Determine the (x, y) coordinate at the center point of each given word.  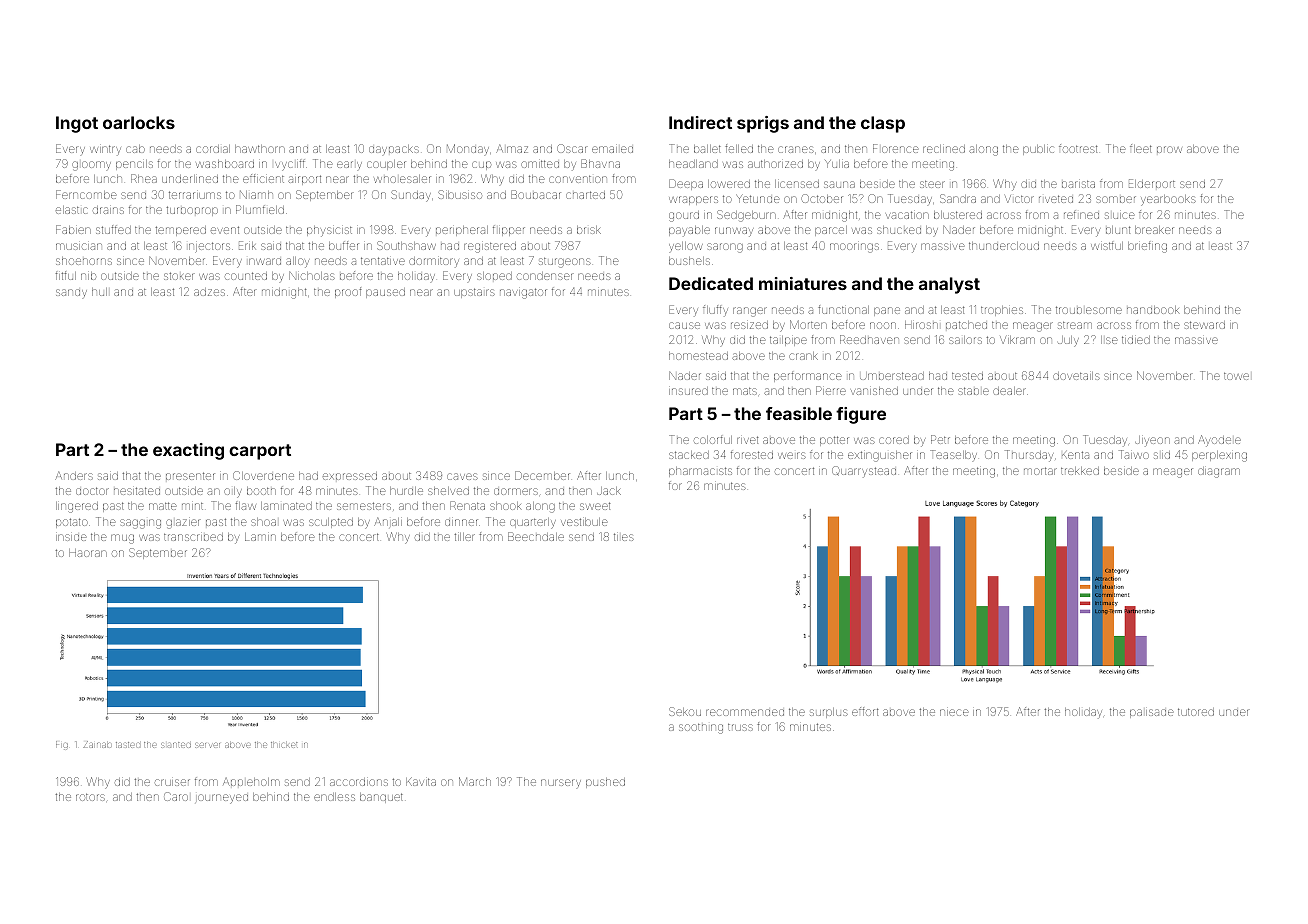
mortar (1040, 471)
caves (462, 476)
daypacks (394, 149)
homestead (698, 356)
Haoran (88, 553)
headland (693, 164)
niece (954, 712)
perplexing (1219, 456)
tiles (624, 537)
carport (260, 452)
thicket (284, 745)
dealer (1009, 391)
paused (385, 293)
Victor (1019, 199)
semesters (364, 506)
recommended (745, 712)
